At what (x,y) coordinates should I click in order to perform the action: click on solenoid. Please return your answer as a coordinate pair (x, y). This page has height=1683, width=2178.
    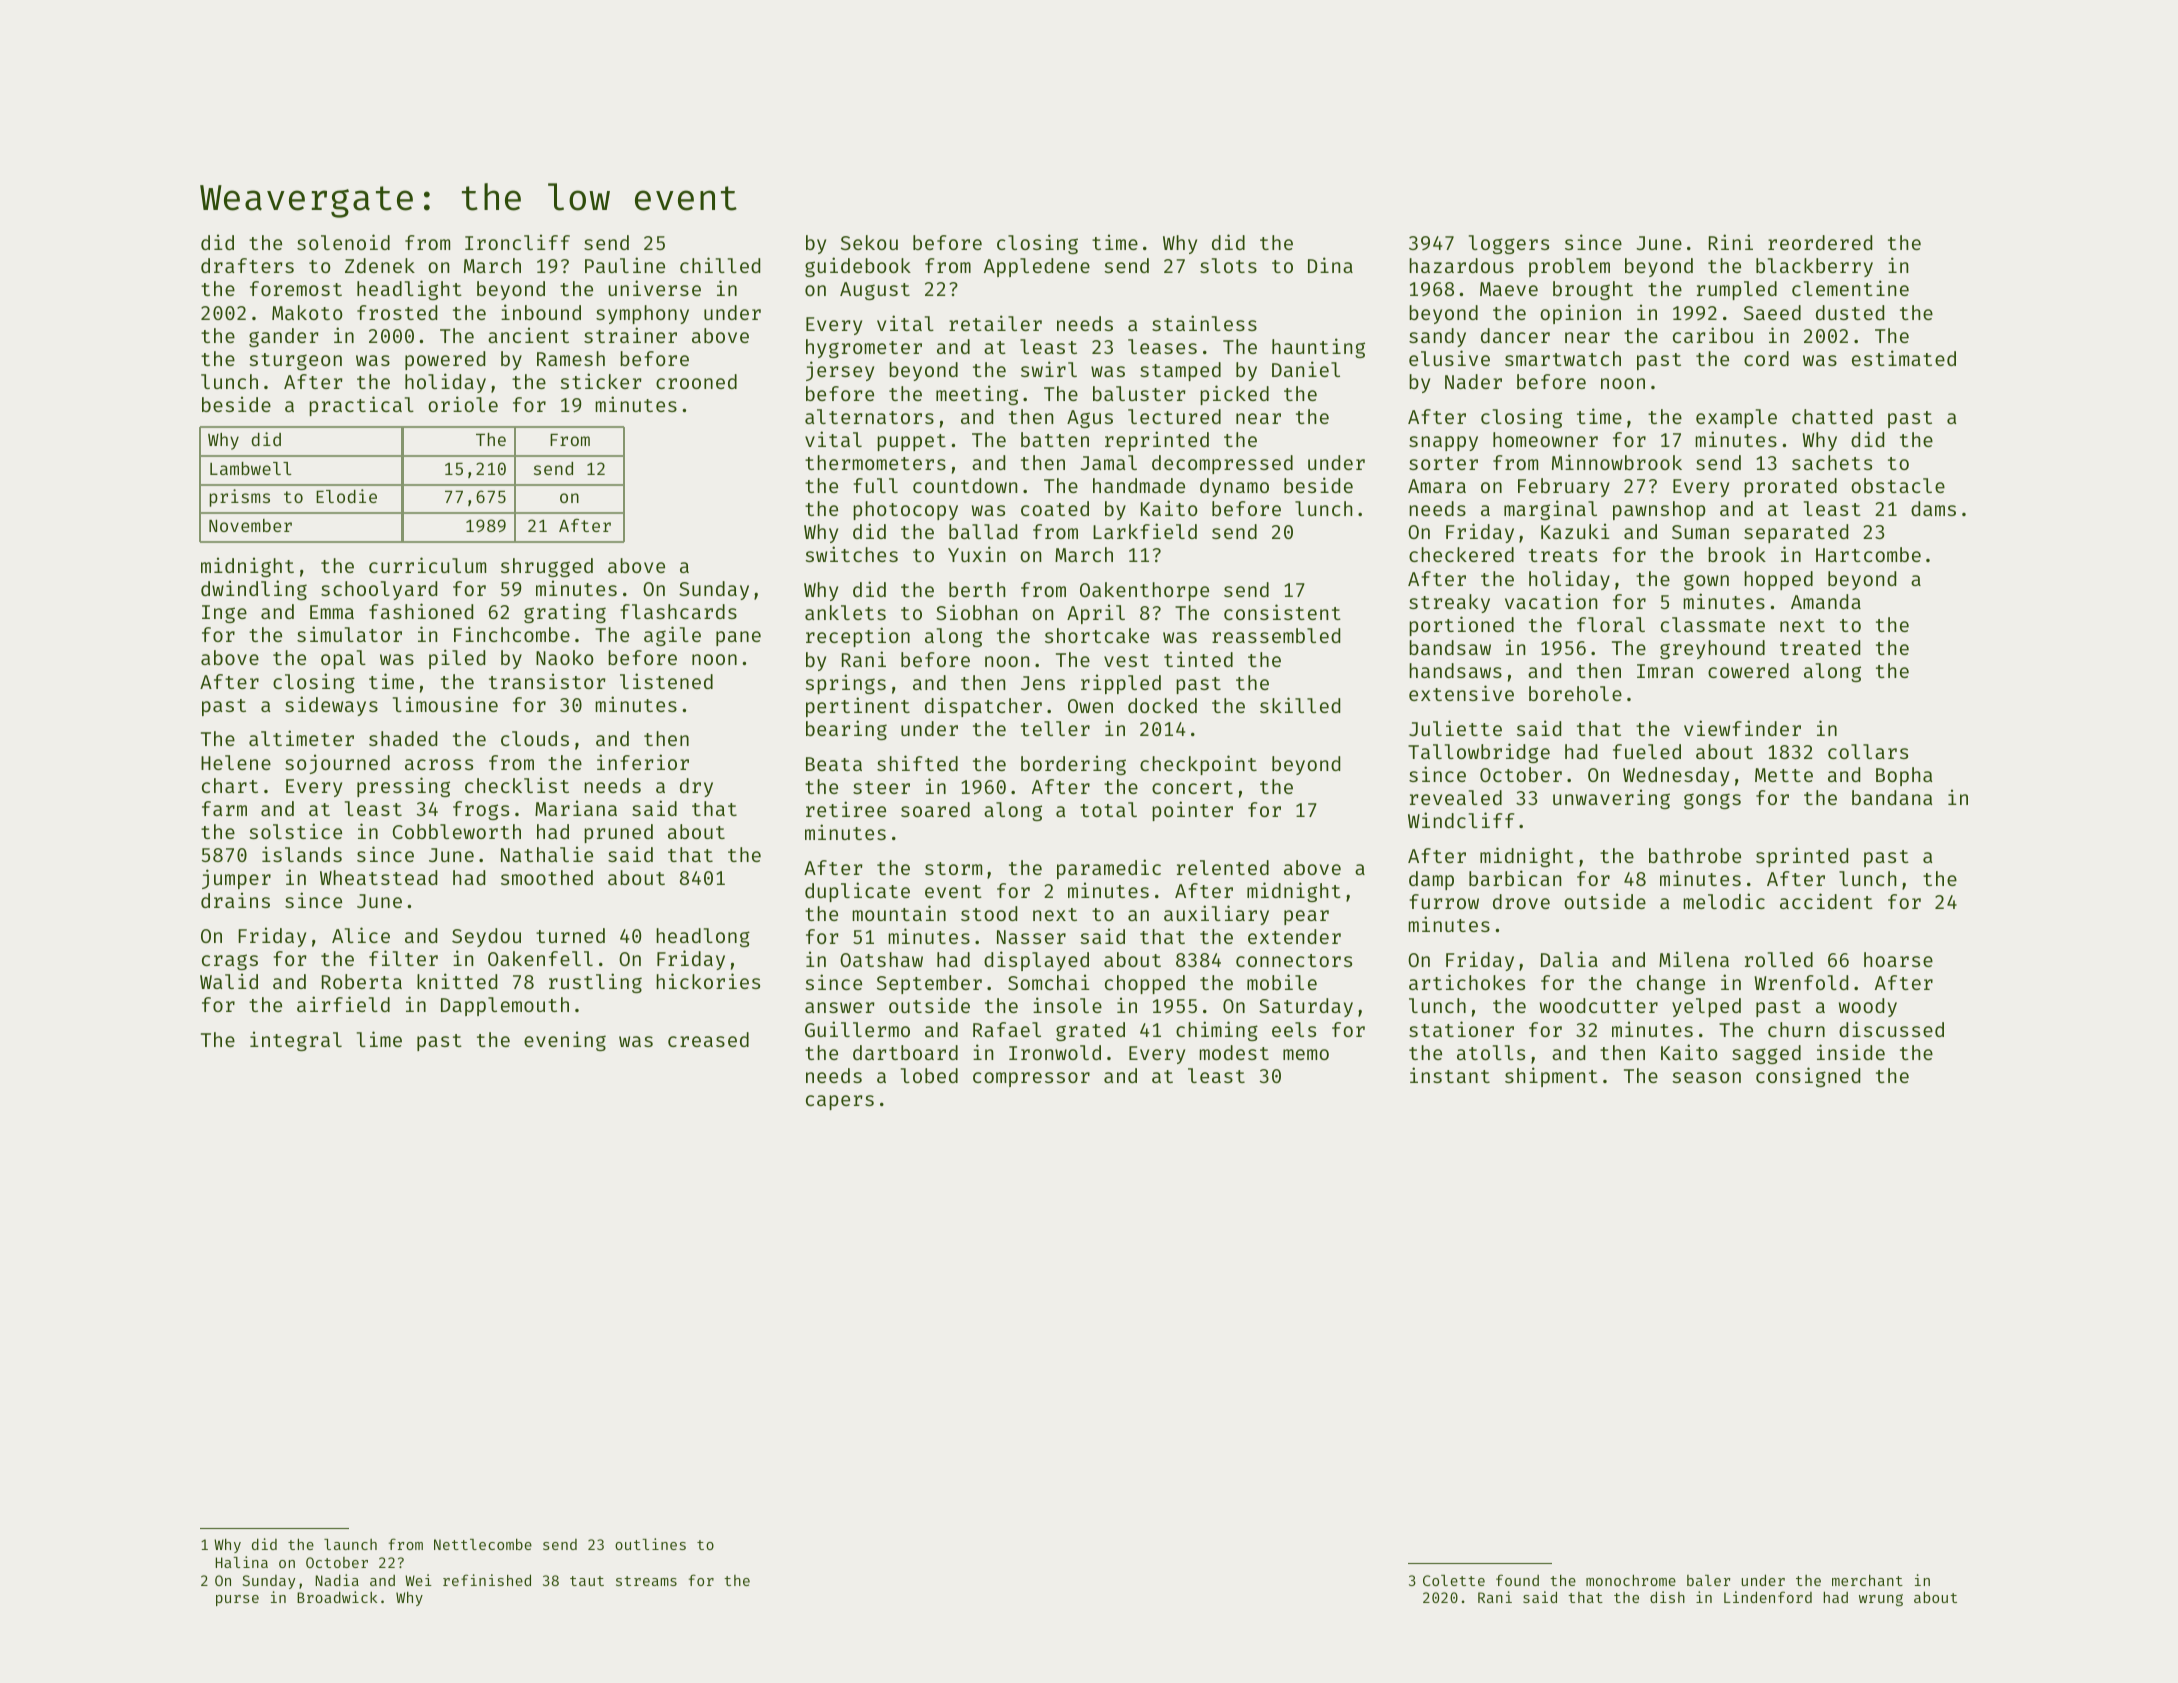
    Looking at the image, I should click on (343, 242).
